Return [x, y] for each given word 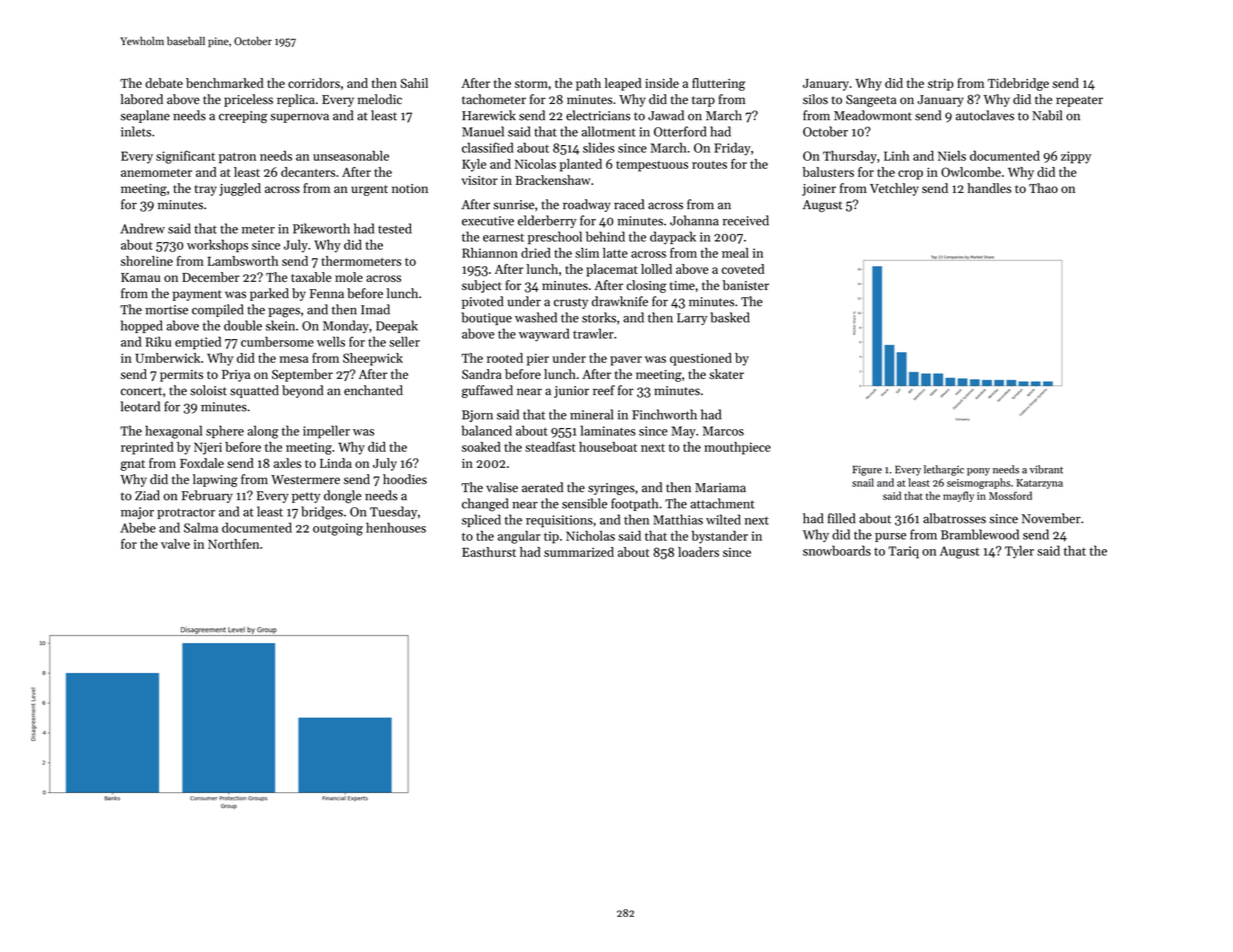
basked [730, 317]
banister [746, 285]
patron [237, 158]
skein [280, 325]
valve [175, 544]
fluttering [718, 84]
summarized [579, 552]
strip [941, 85]
